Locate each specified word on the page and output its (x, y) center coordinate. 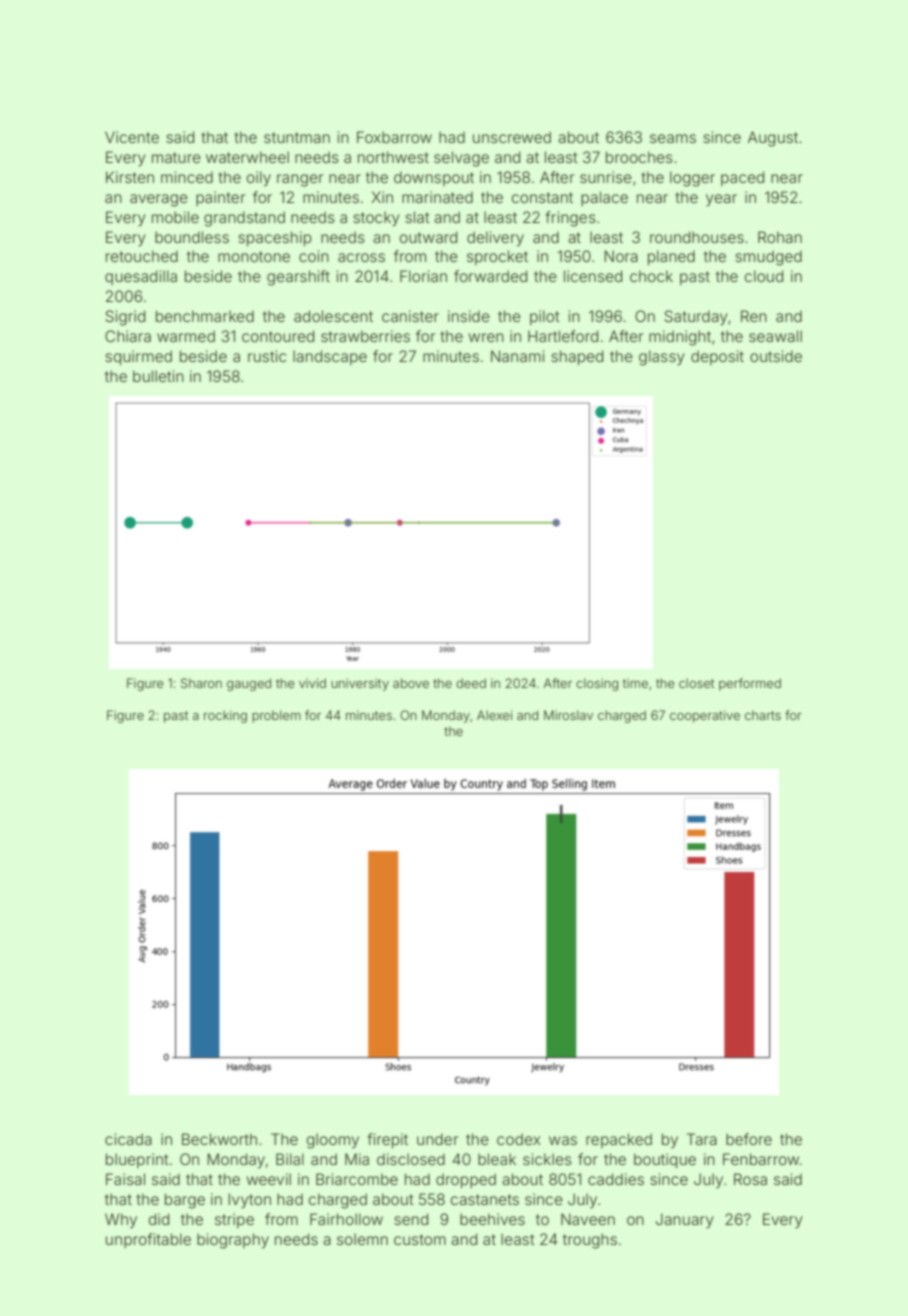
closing (597, 684)
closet (696, 683)
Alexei (494, 715)
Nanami (517, 356)
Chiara (128, 336)
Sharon (201, 683)
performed (750, 684)
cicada (128, 1139)
